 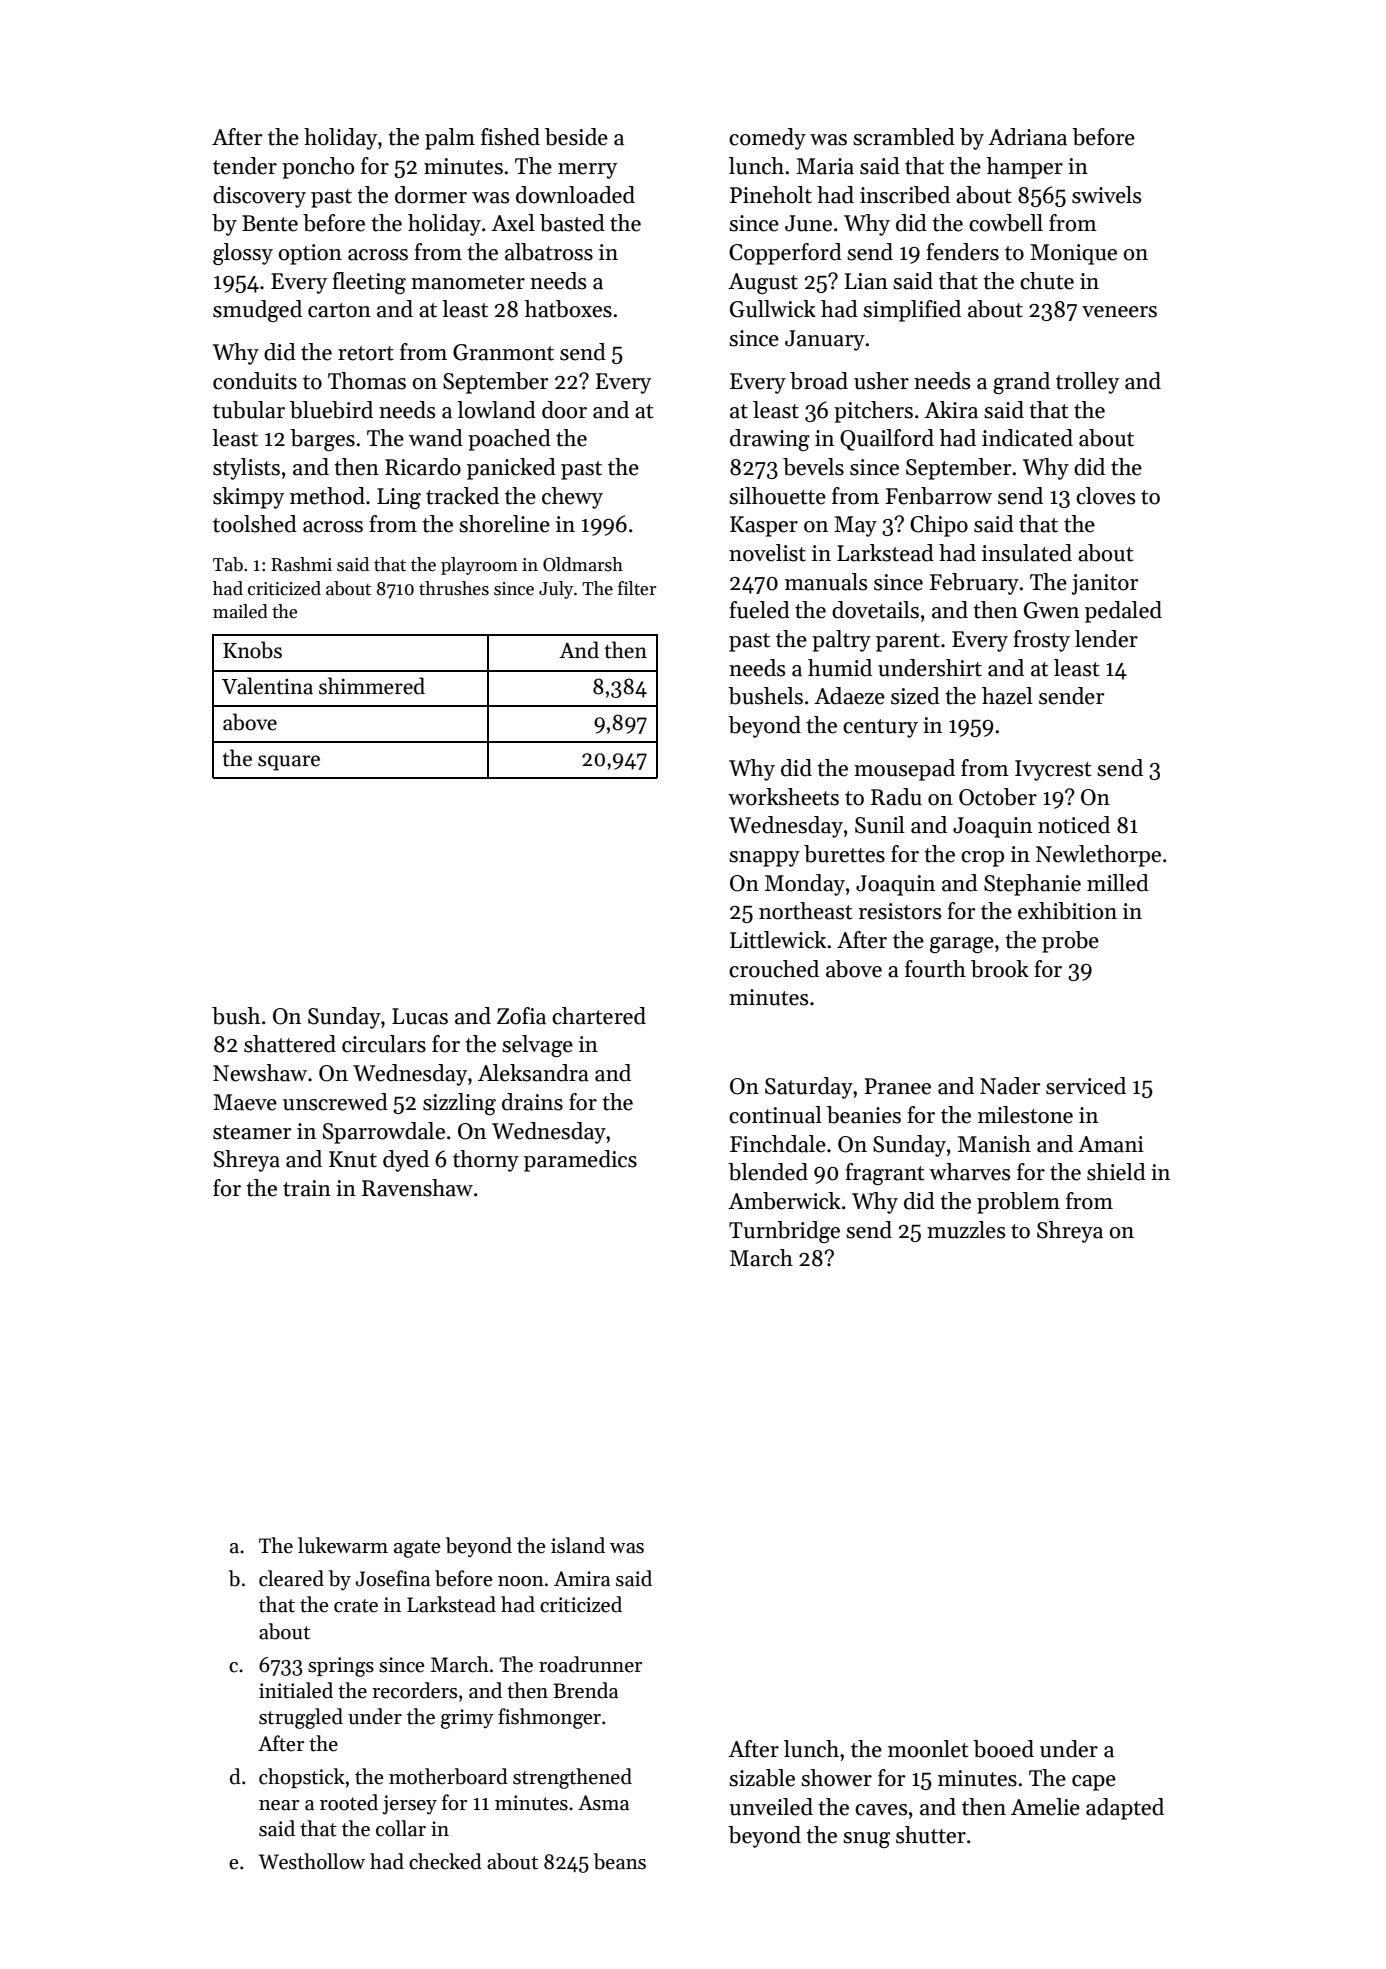 What do you see at coordinates (1027, 137) in the screenshot?
I see `Adriana` at bounding box center [1027, 137].
